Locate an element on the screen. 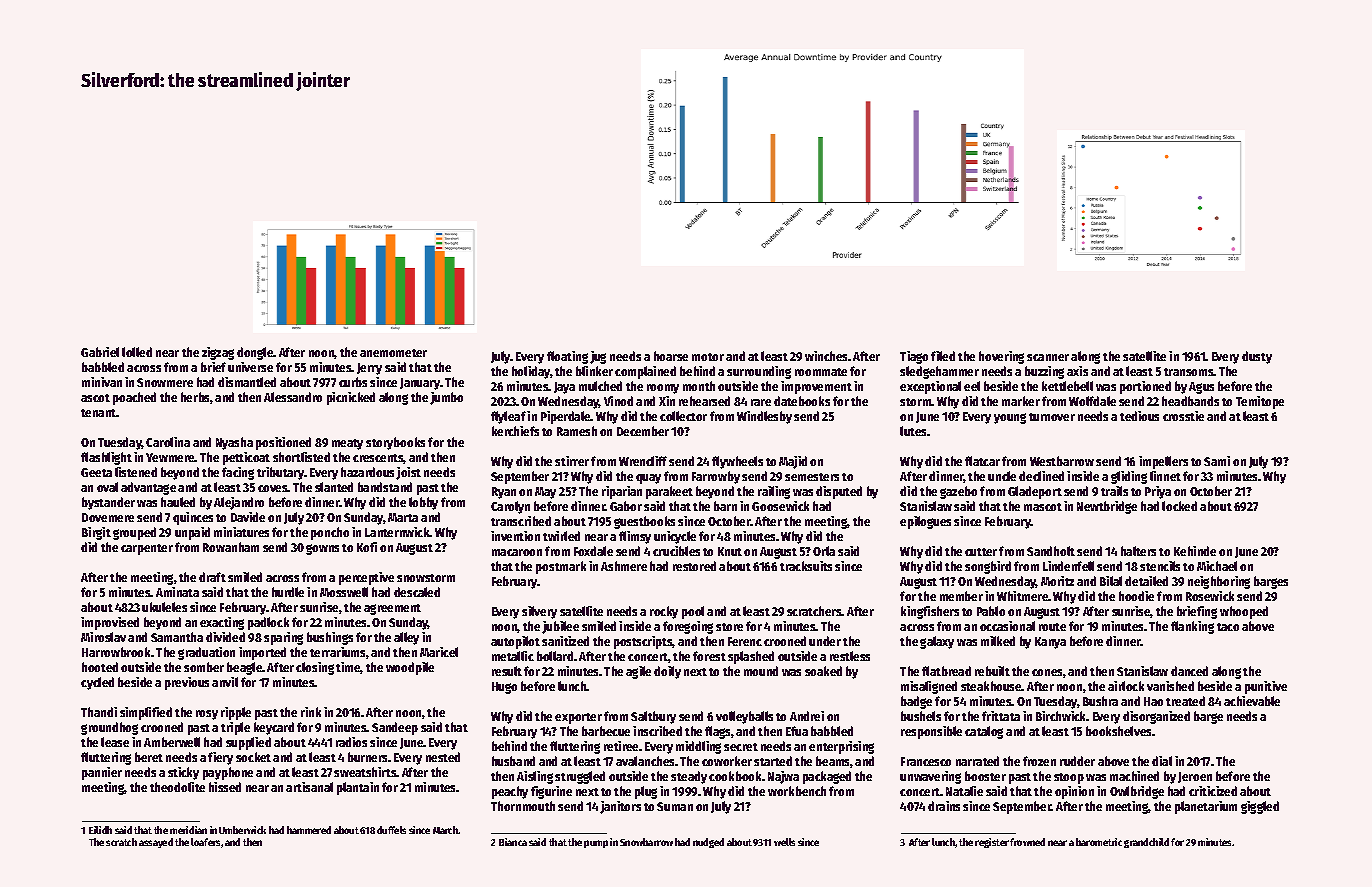  Gabriel is located at coordinates (100, 352).
